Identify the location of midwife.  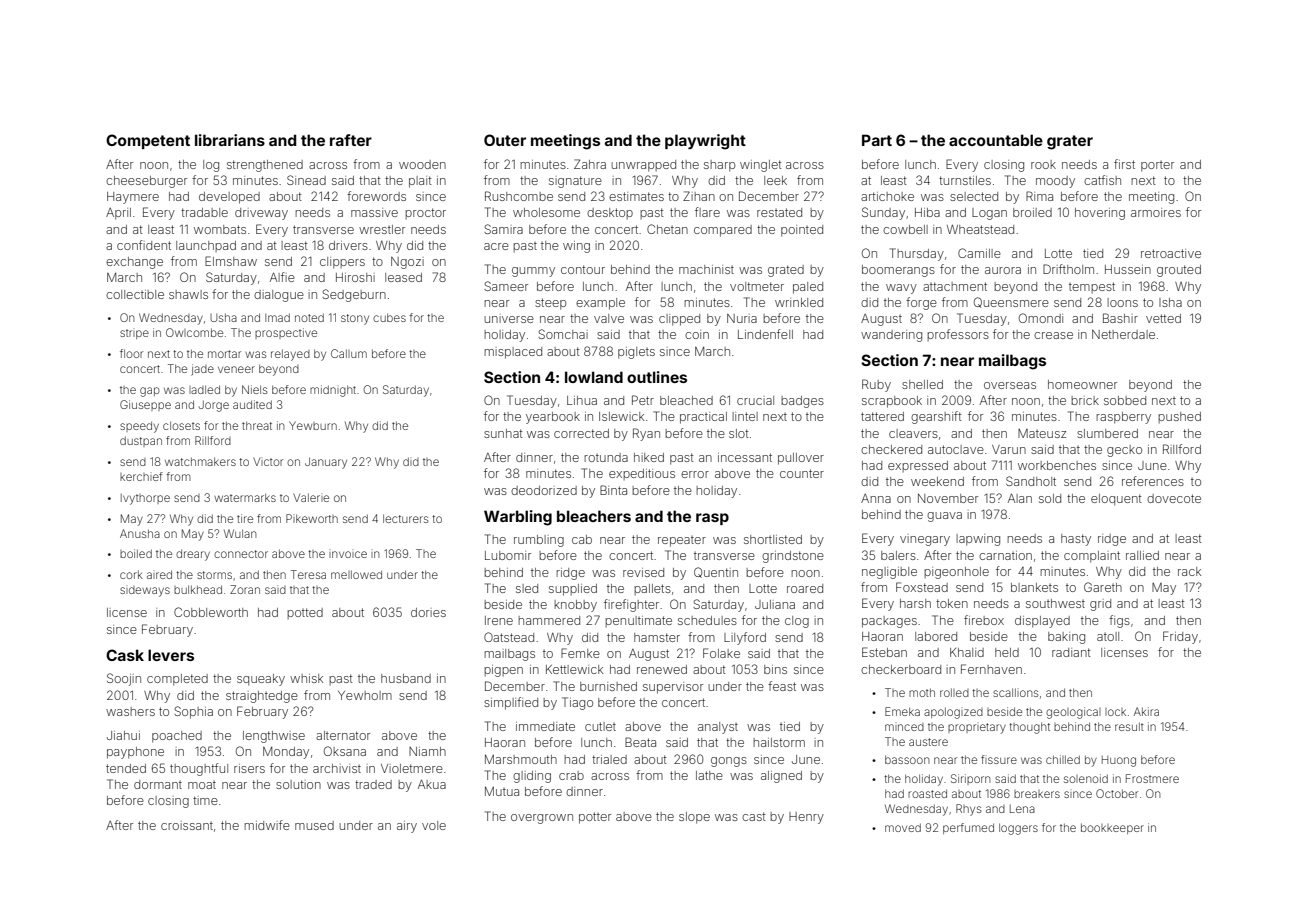
(267, 825).
